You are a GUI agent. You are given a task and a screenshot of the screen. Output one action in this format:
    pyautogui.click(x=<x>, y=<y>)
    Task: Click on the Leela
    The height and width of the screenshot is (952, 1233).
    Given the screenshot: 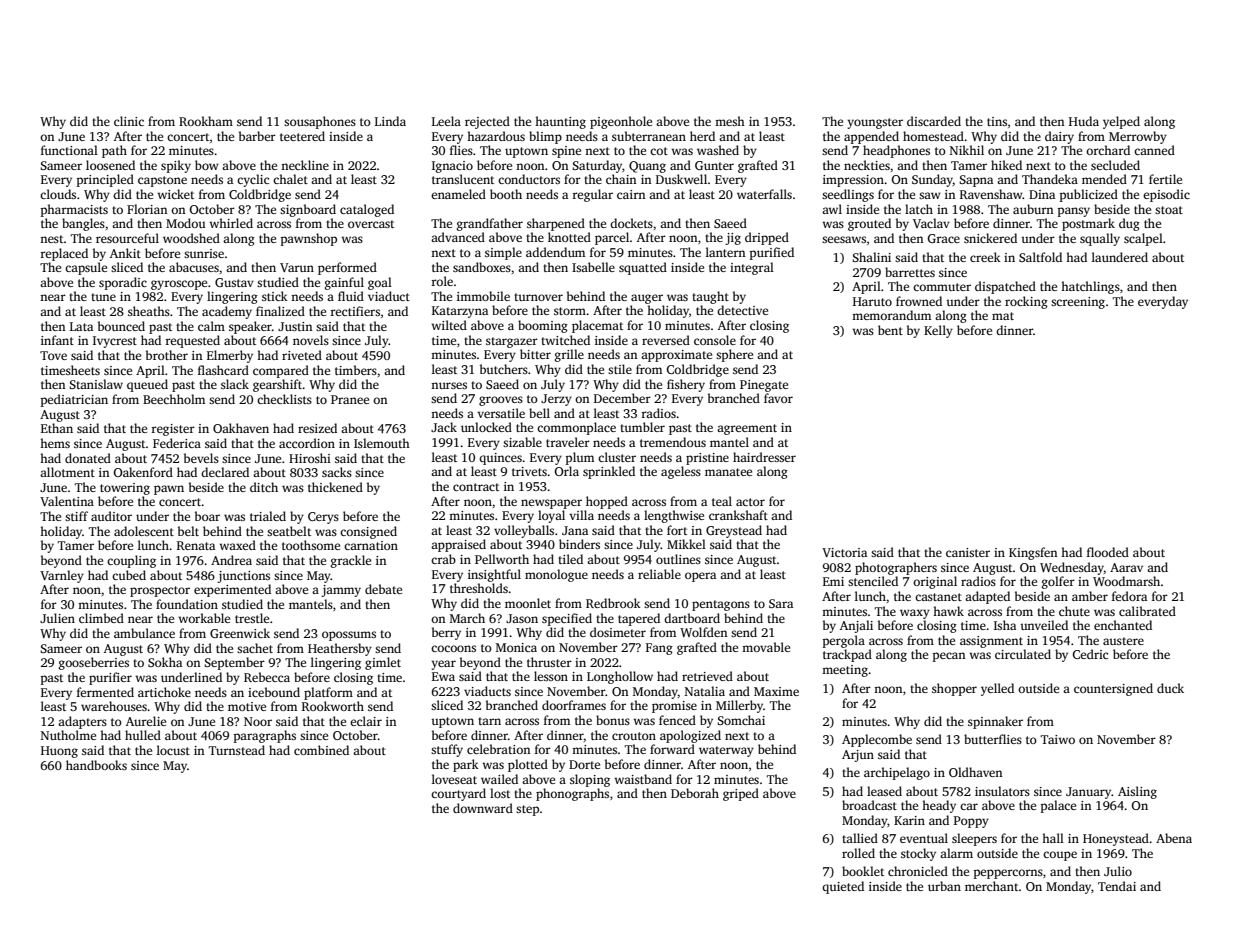 What is the action you would take?
    pyautogui.click(x=446, y=121)
